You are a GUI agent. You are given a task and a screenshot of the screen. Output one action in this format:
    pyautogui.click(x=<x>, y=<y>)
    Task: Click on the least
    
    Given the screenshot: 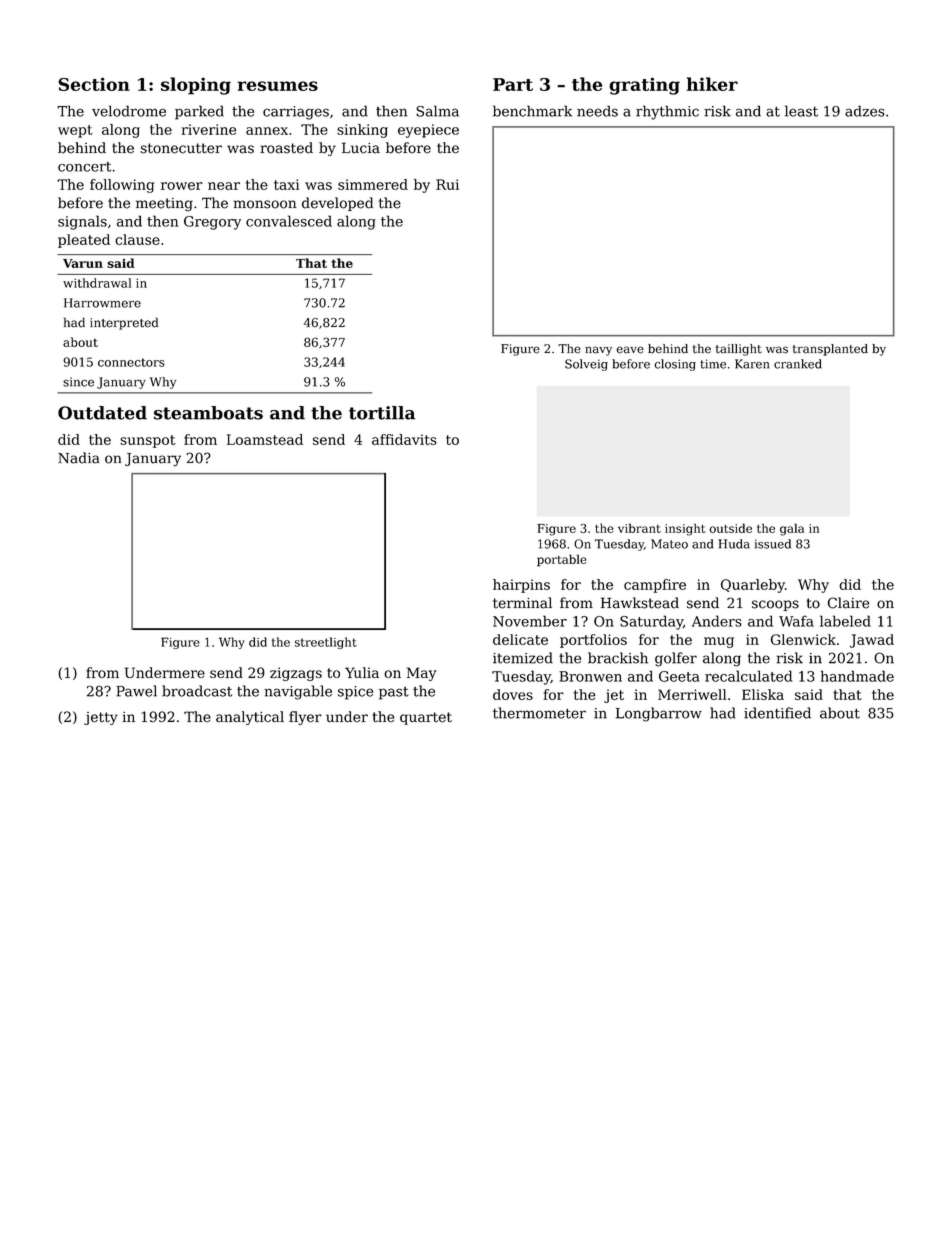 What is the action you would take?
    pyautogui.click(x=801, y=111)
